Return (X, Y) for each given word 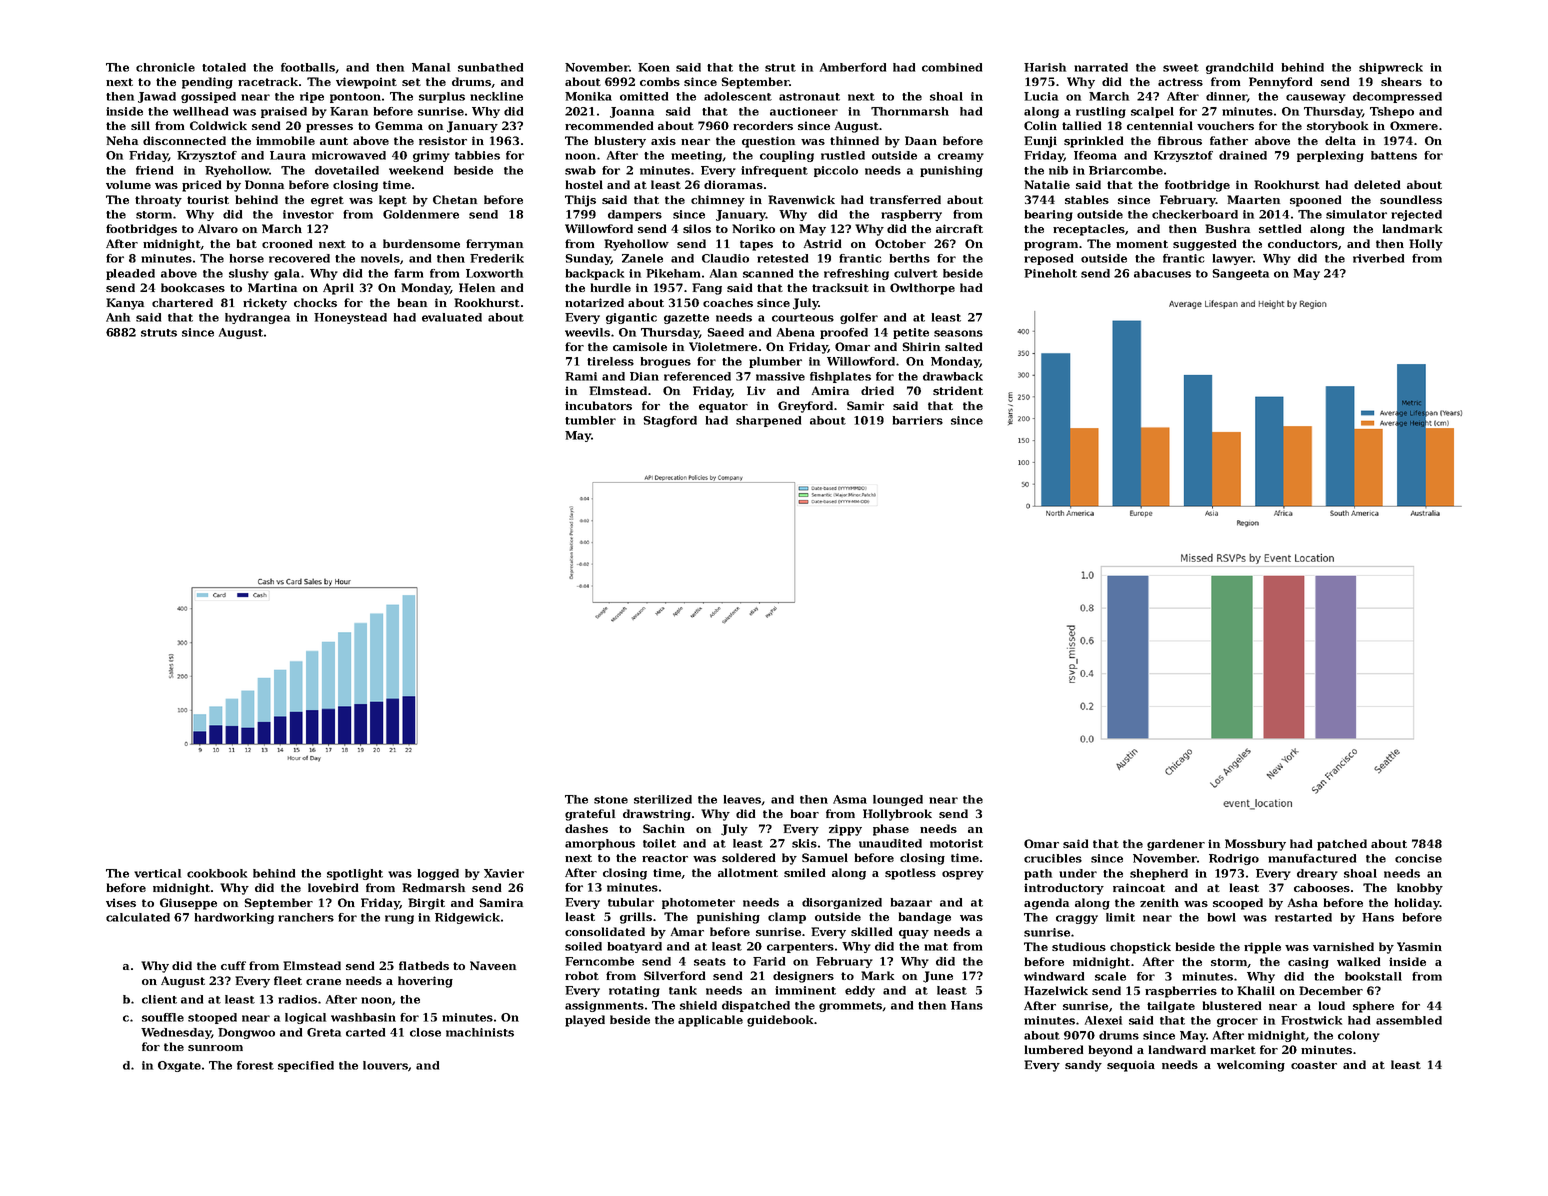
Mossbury (1255, 845)
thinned (854, 140)
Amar (687, 931)
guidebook (780, 1021)
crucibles (1053, 858)
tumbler (590, 420)
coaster (1314, 1065)
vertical (157, 873)
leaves (743, 800)
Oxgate (179, 1066)
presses (329, 128)
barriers (918, 420)
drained (1243, 155)
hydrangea (257, 318)
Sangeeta (1241, 274)
